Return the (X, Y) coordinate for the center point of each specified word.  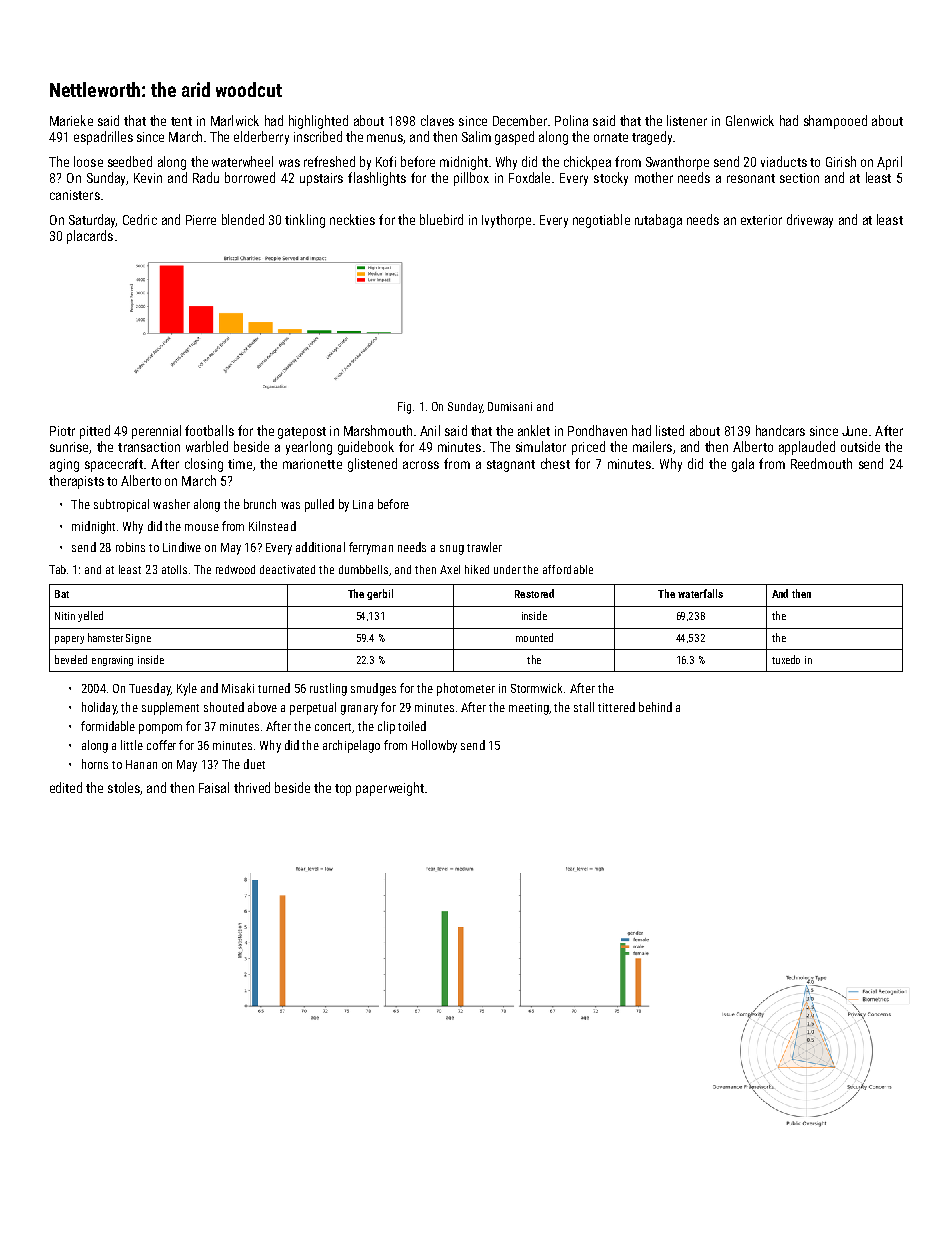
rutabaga (658, 221)
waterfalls (700, 593)
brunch (260, 504)
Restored (534, 593)
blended (243, 219)
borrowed (250, 177)
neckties (352, 219)
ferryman (371, 548)
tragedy (652, 138)
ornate (611, 137)
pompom (160, 729)
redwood (235, 569)
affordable (568, 569)
